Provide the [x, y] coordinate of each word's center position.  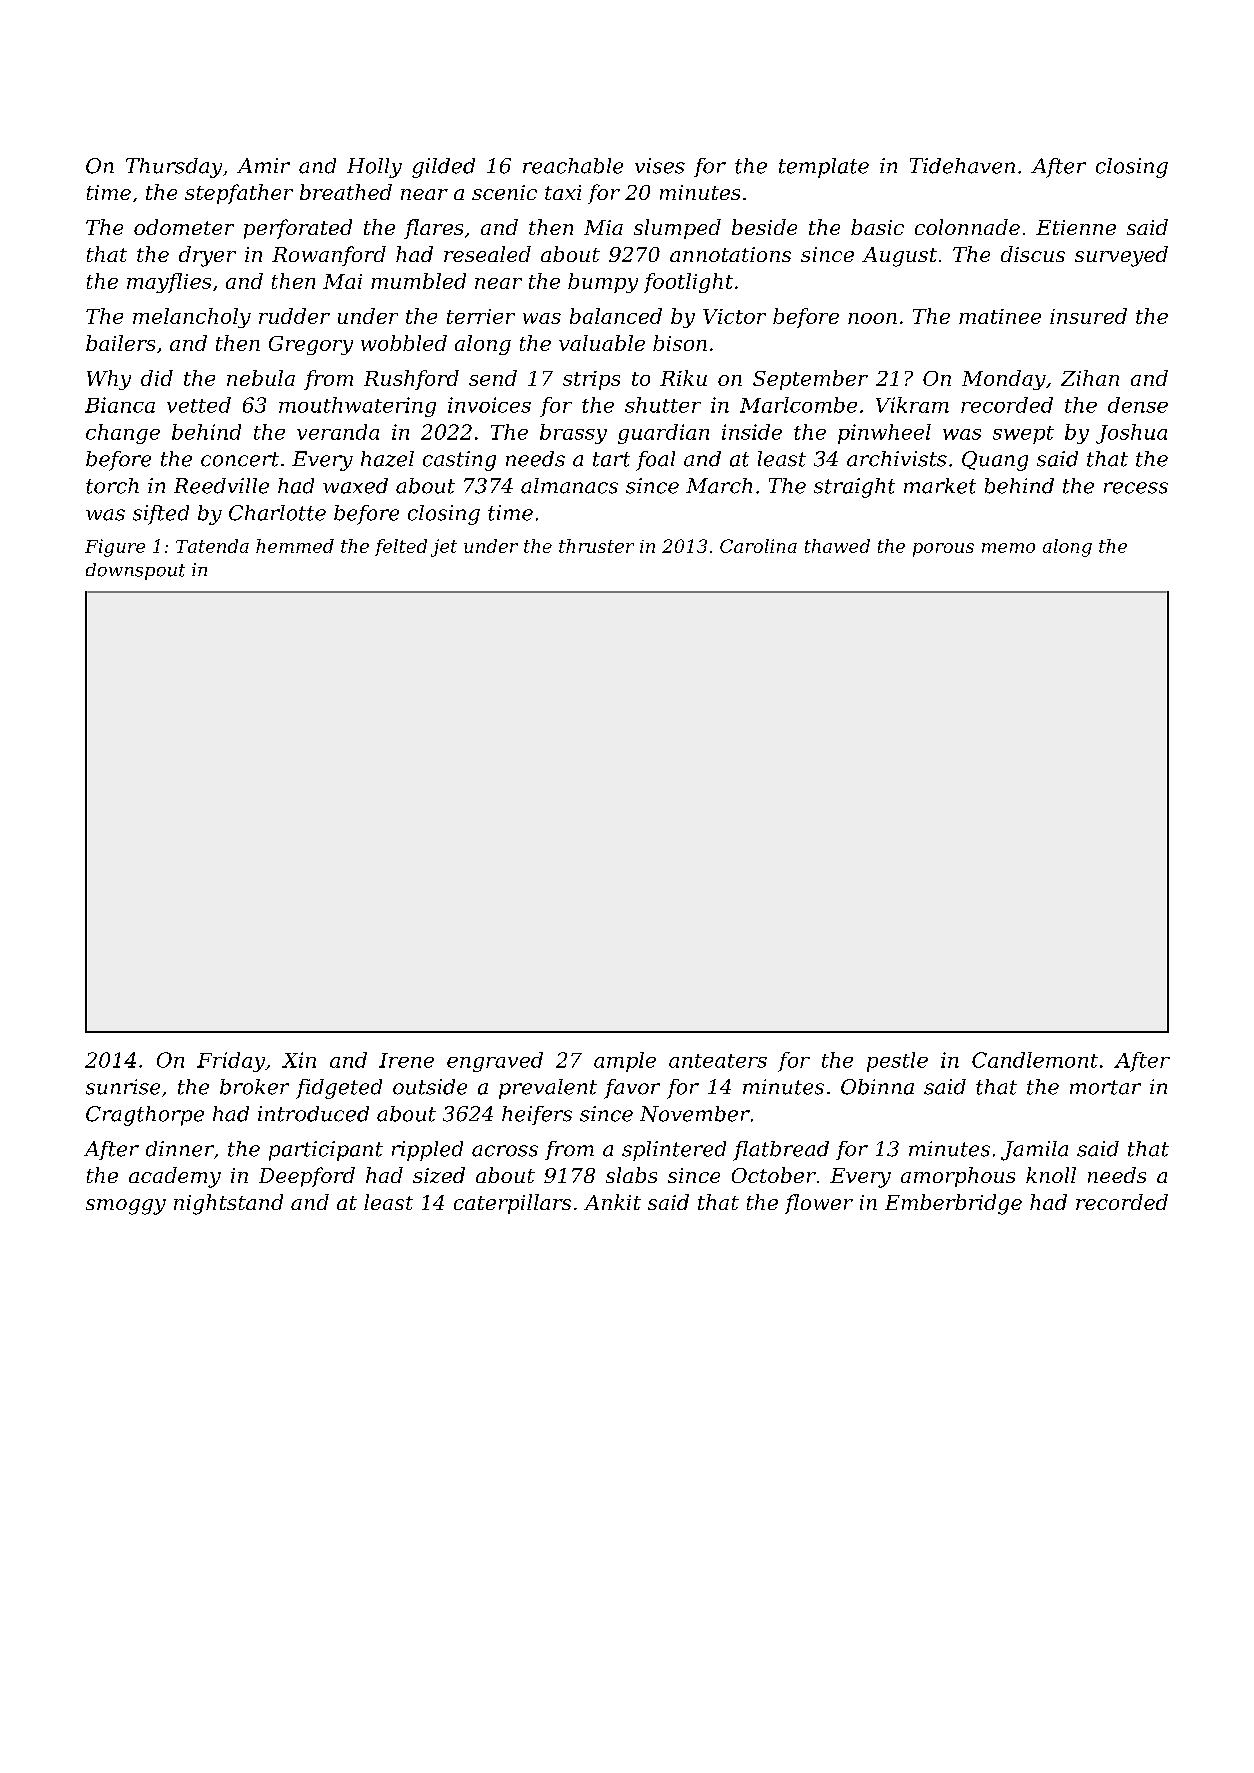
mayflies [169, 283]
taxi [563, 192]
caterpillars [512, 1204]
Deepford [307, 1177]
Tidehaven [962, 166]
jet [444, 548]
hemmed [295, 546]
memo [1008, 548]
